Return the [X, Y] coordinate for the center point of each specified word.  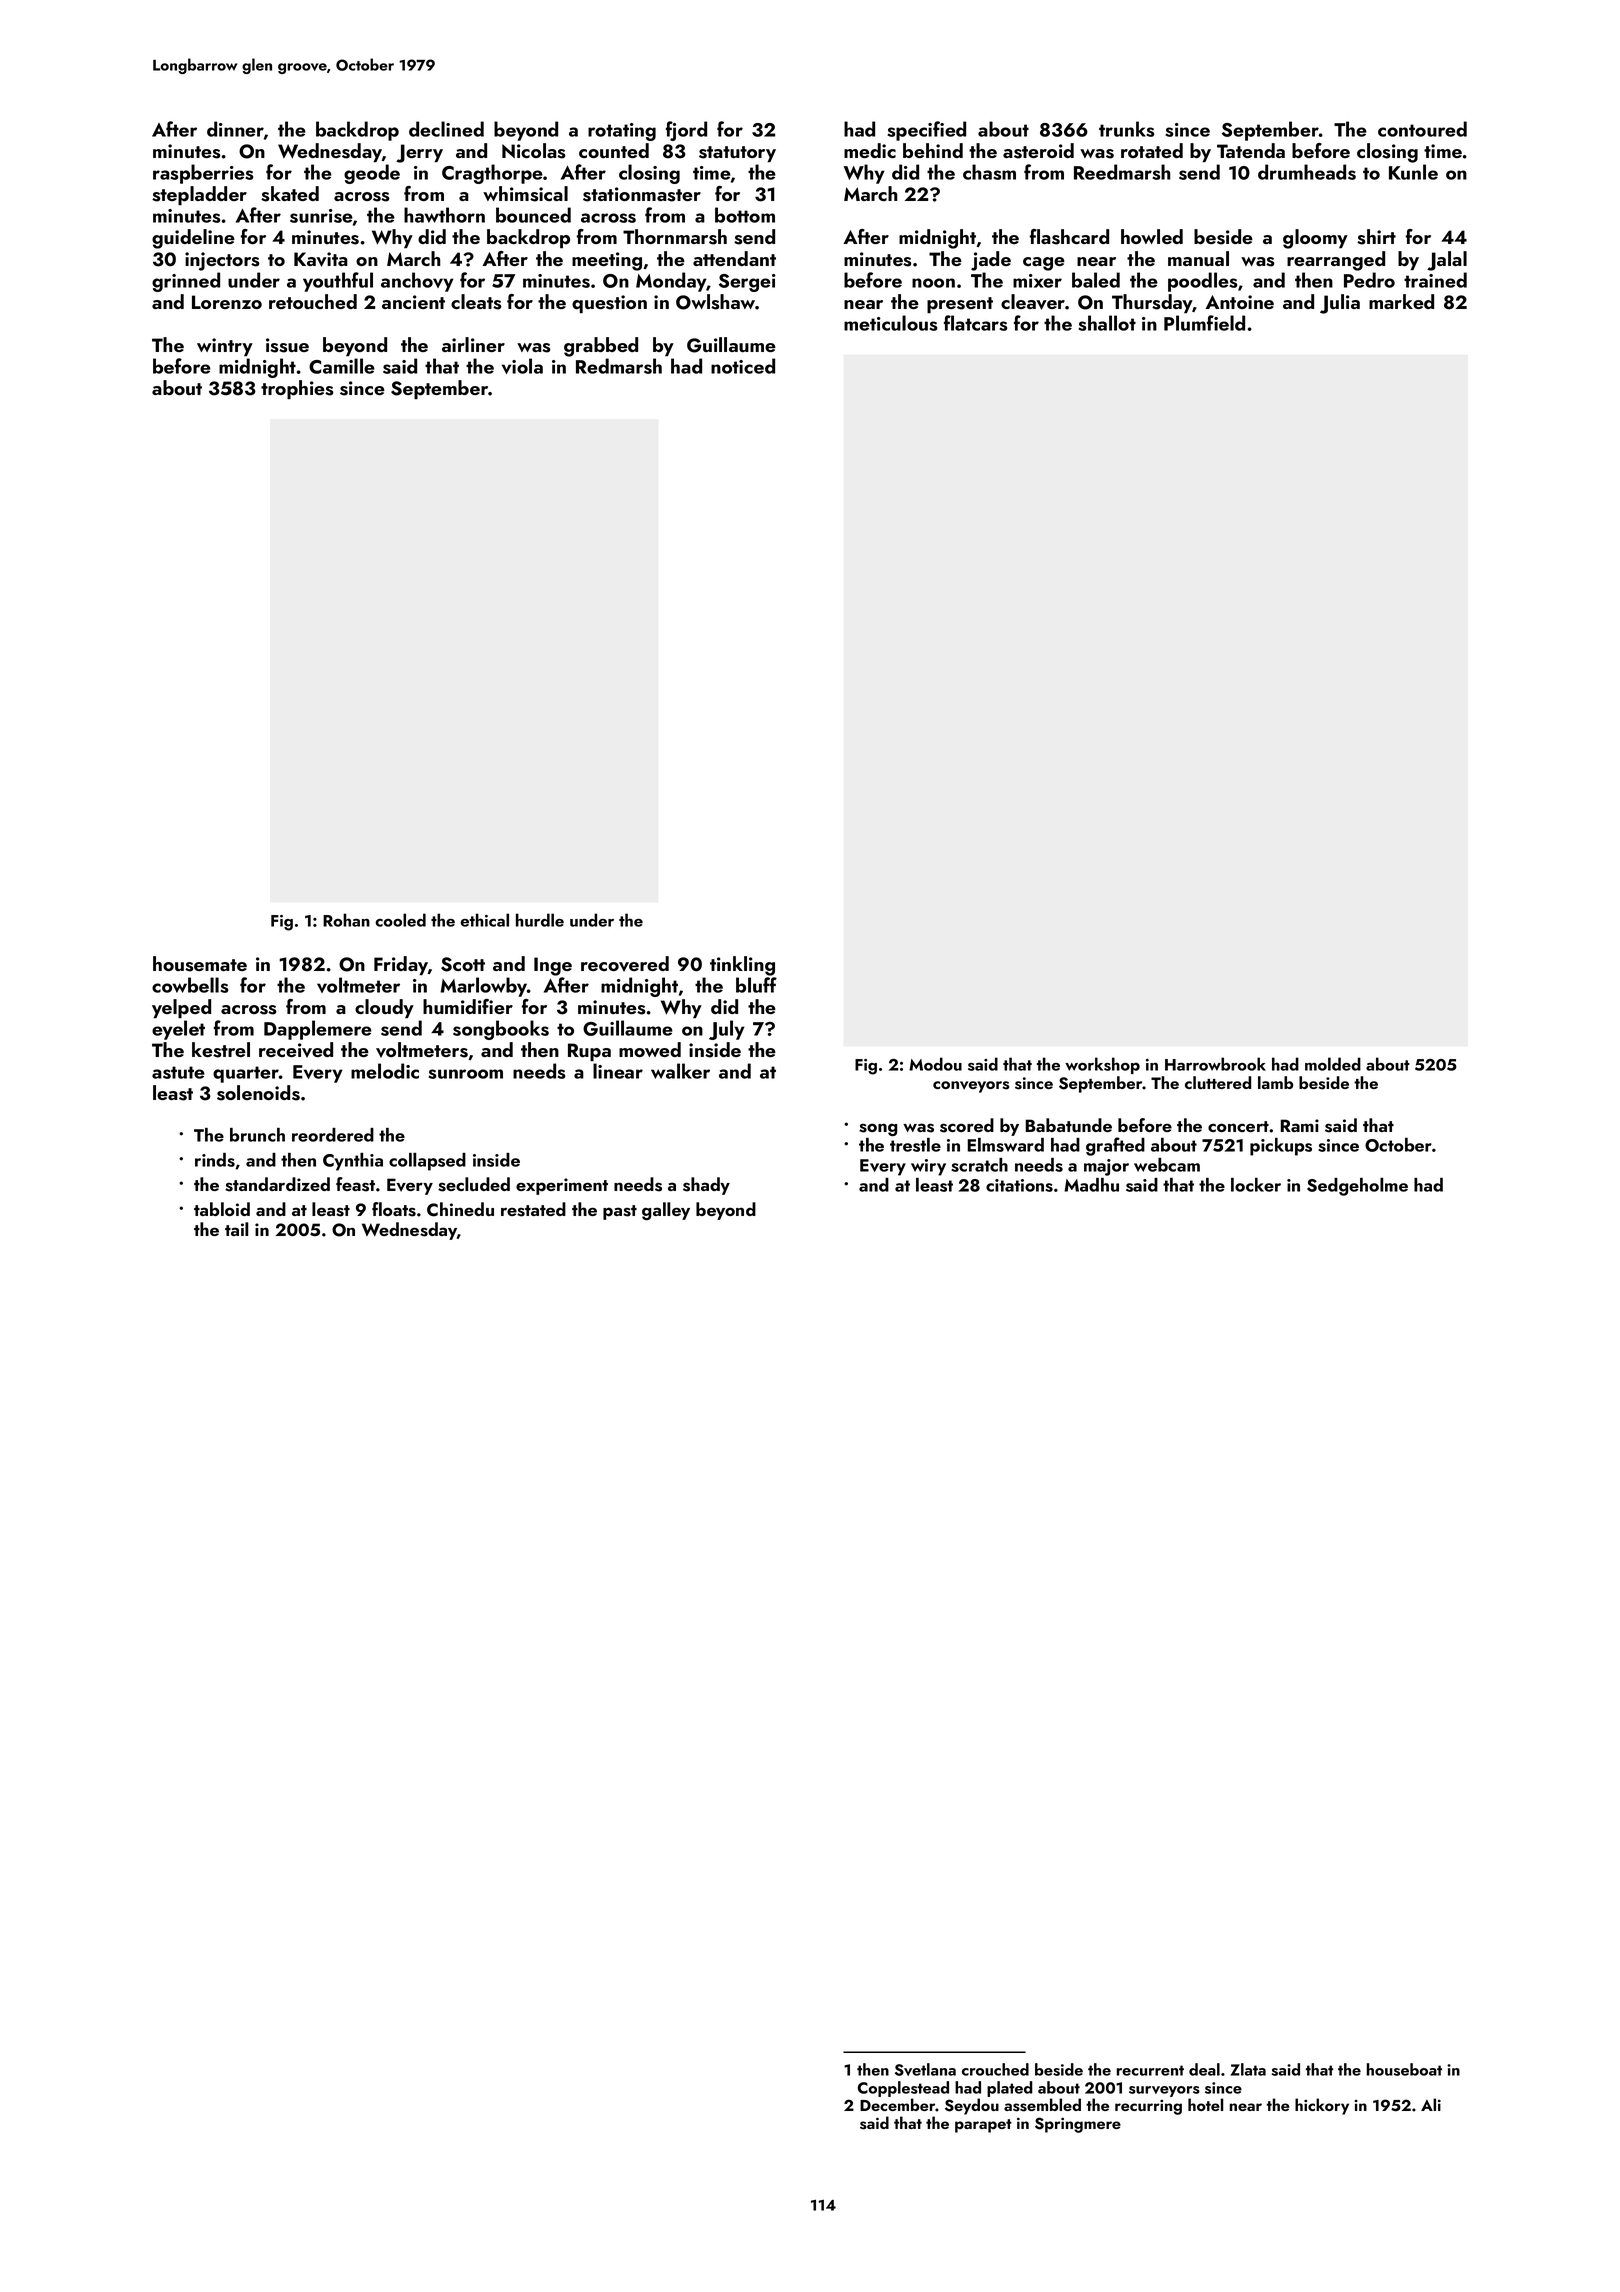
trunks [1126, 129]
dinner [235, 129]
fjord [686, 131]
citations [1019, 1185]
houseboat [1404, 2069]
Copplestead [903, 2089]
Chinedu [460, 1209]
